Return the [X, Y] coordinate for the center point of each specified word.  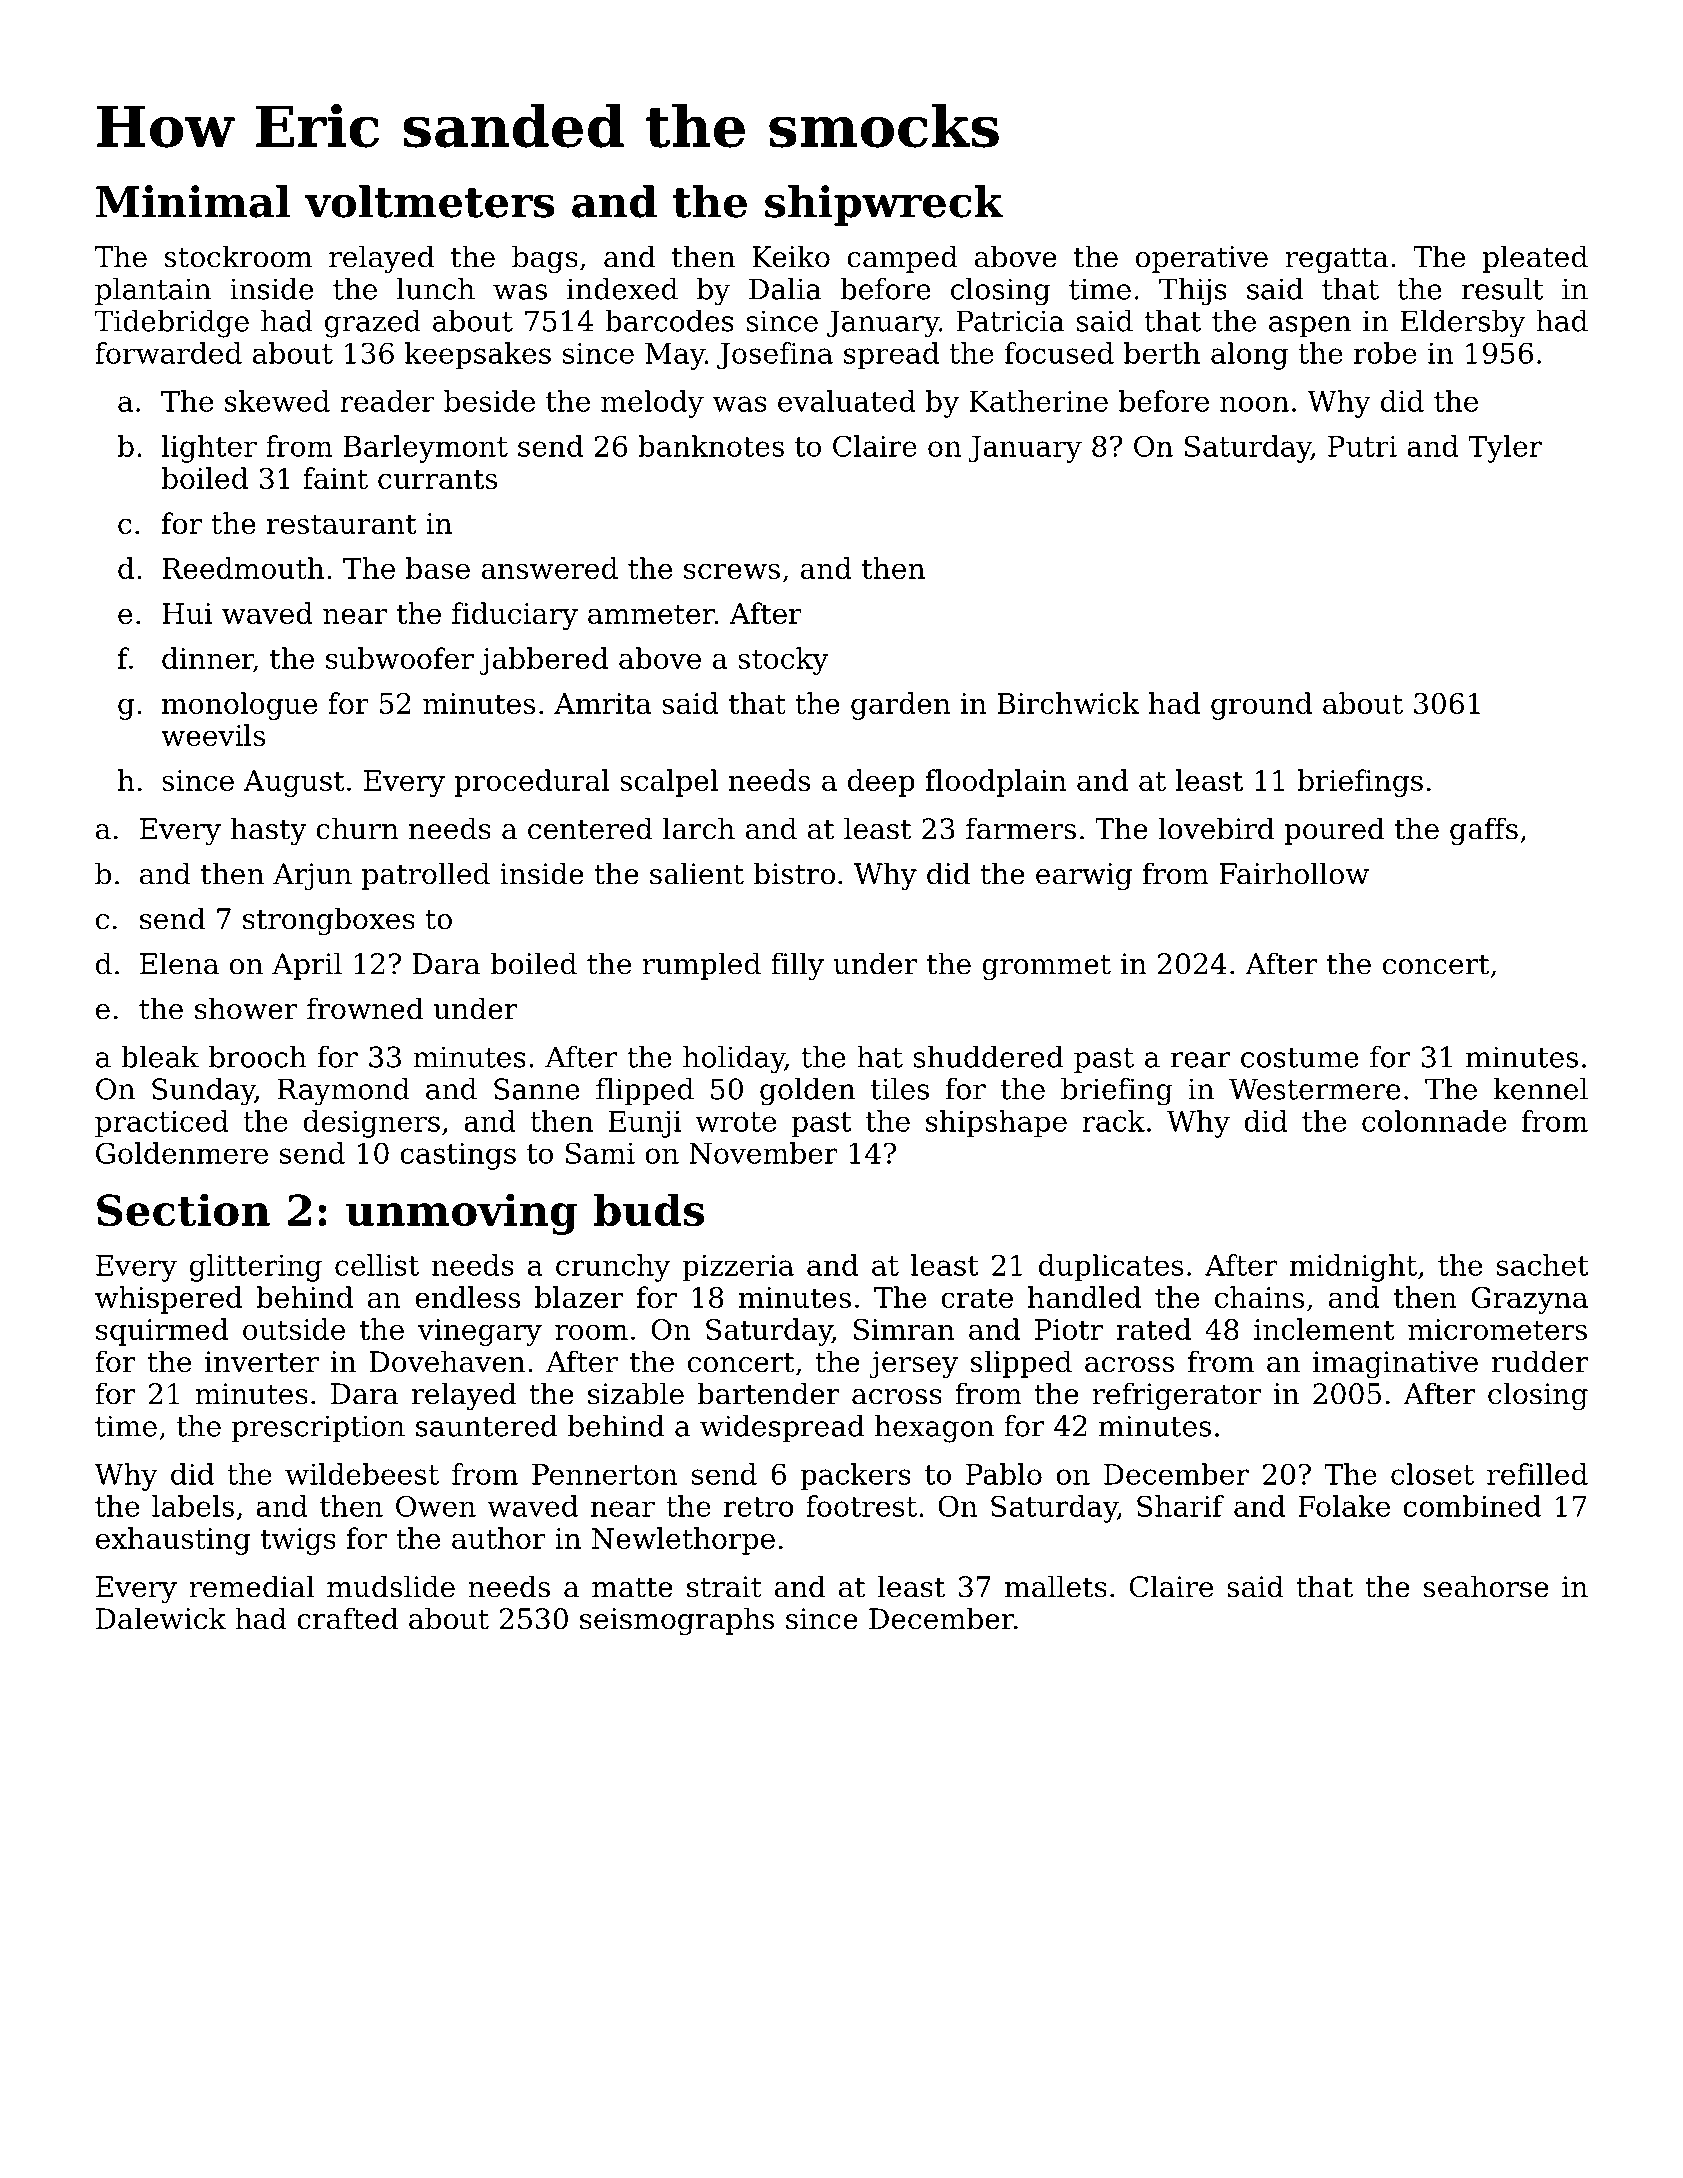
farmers [1021, 828]
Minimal [193, 201]
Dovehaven [447, 1361]
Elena [179, 963]
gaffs [1484, 831]
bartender [768, 1393]
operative [1202, 259]
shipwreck [884, 205]
